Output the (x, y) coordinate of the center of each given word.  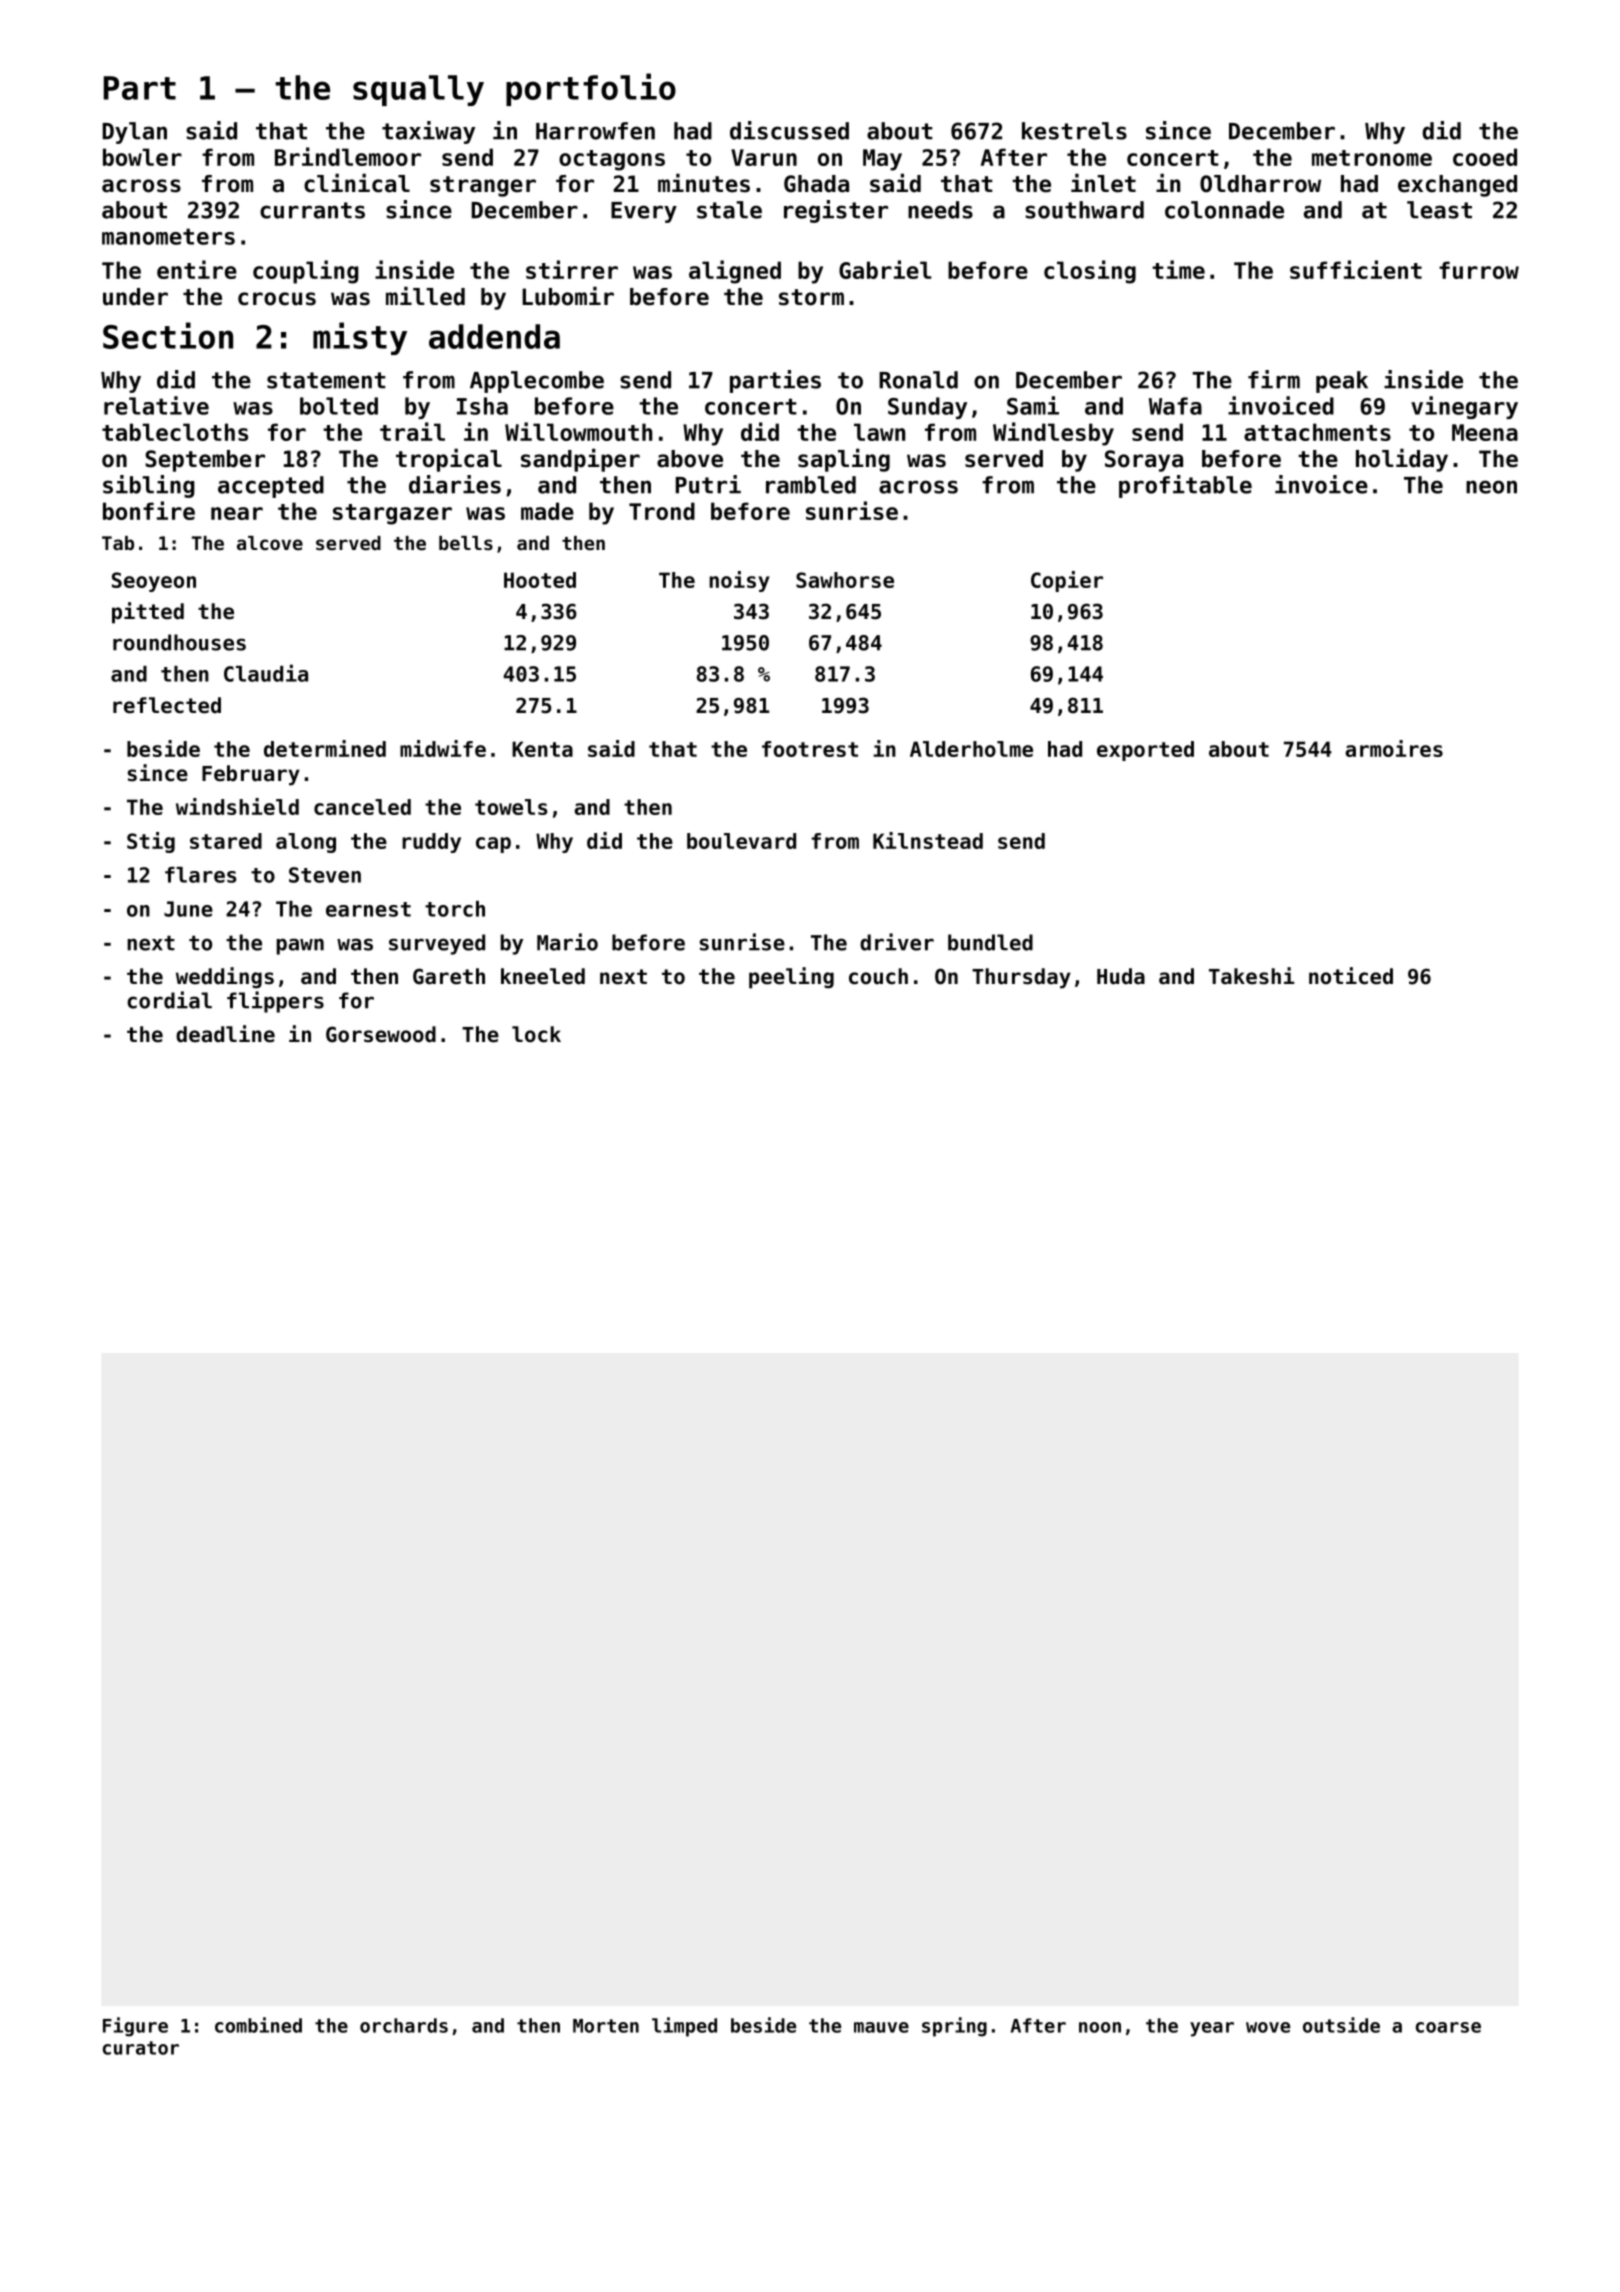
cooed (1485, 157)
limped (684, 2027)
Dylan (134, 133)
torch (455, 909)
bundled (990, 942)
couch (878, 976)
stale (729, 210)
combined (258, 2025)
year (1212, 2029)
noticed (1351, 976)
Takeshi (1252, 976)
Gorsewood (381, 1034)
